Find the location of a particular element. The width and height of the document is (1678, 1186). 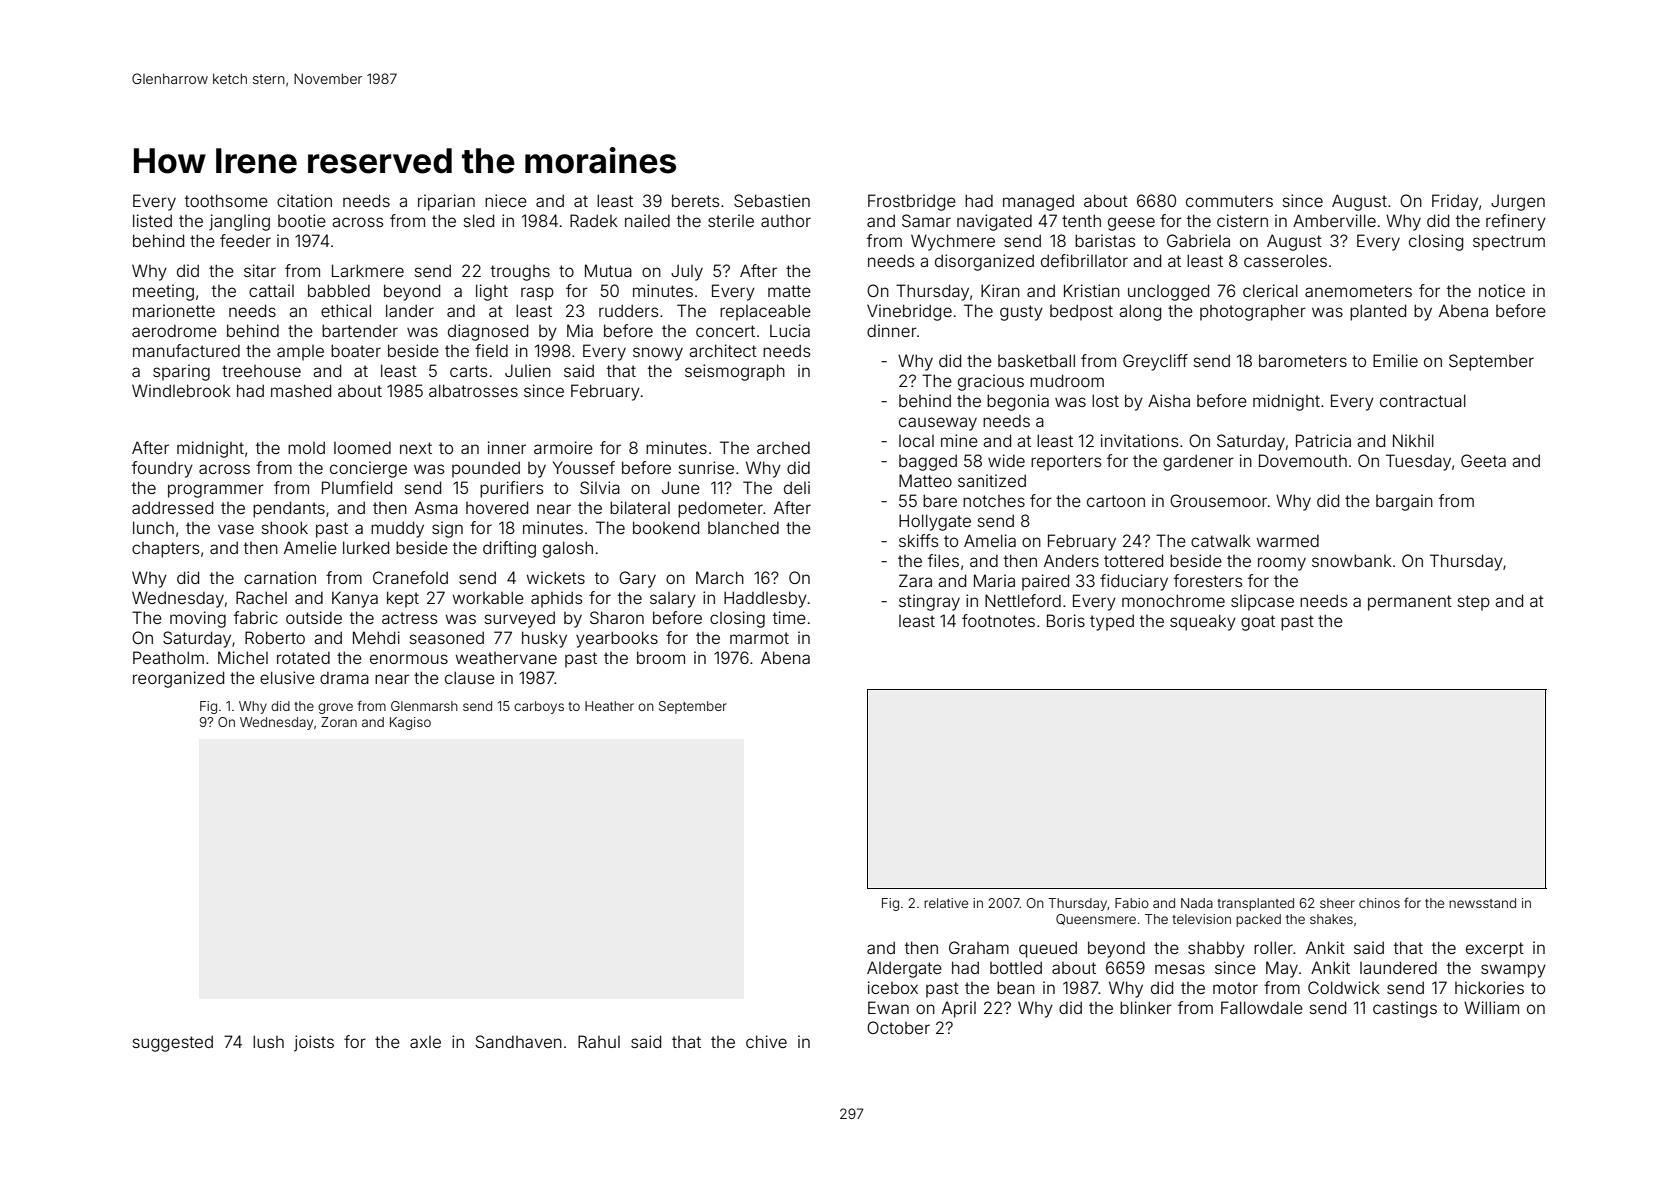

October is located at coordinates (898, 1027).
